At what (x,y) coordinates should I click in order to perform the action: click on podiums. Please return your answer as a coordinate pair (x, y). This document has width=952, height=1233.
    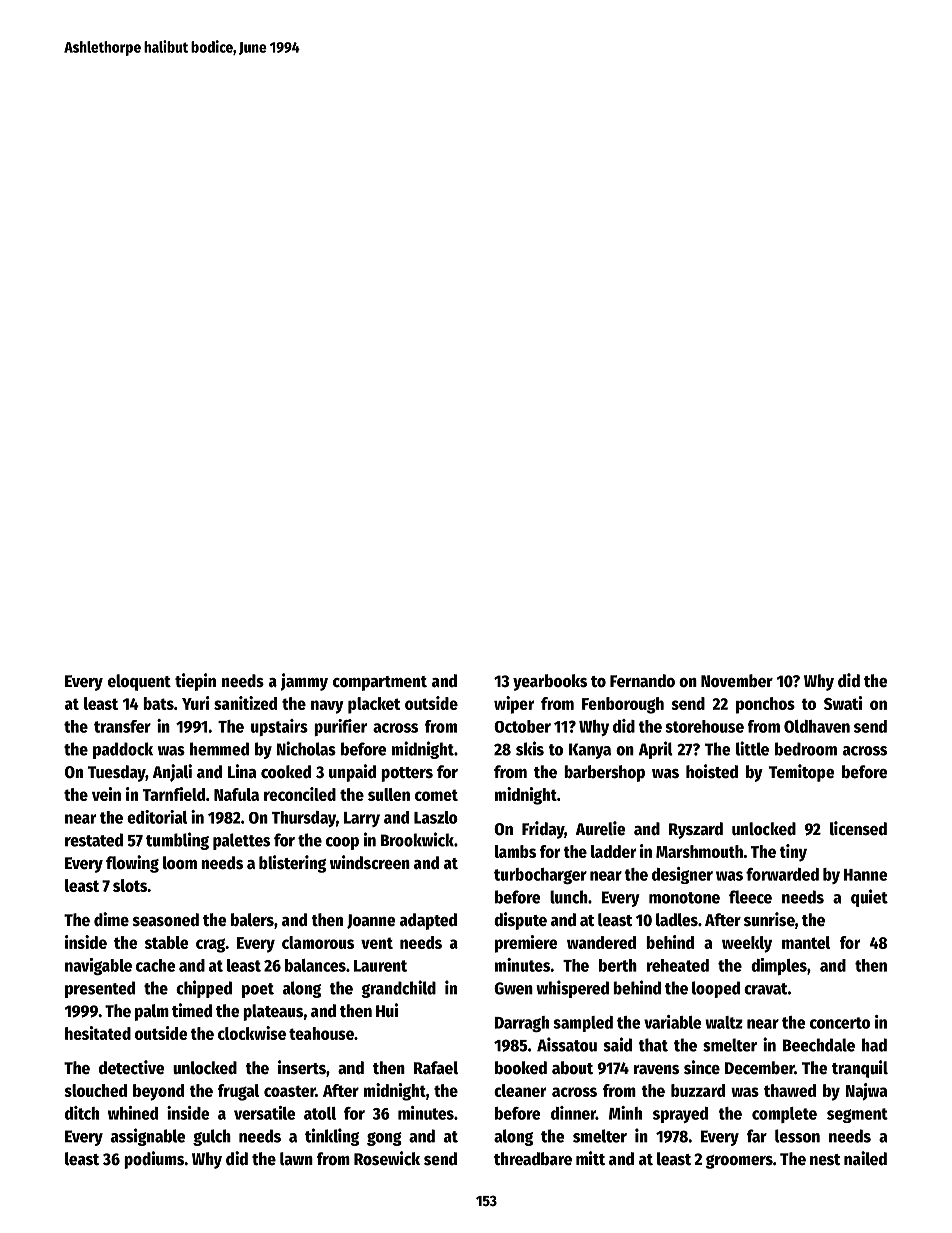
    Looking at the image, I should click on (154, 1160).
